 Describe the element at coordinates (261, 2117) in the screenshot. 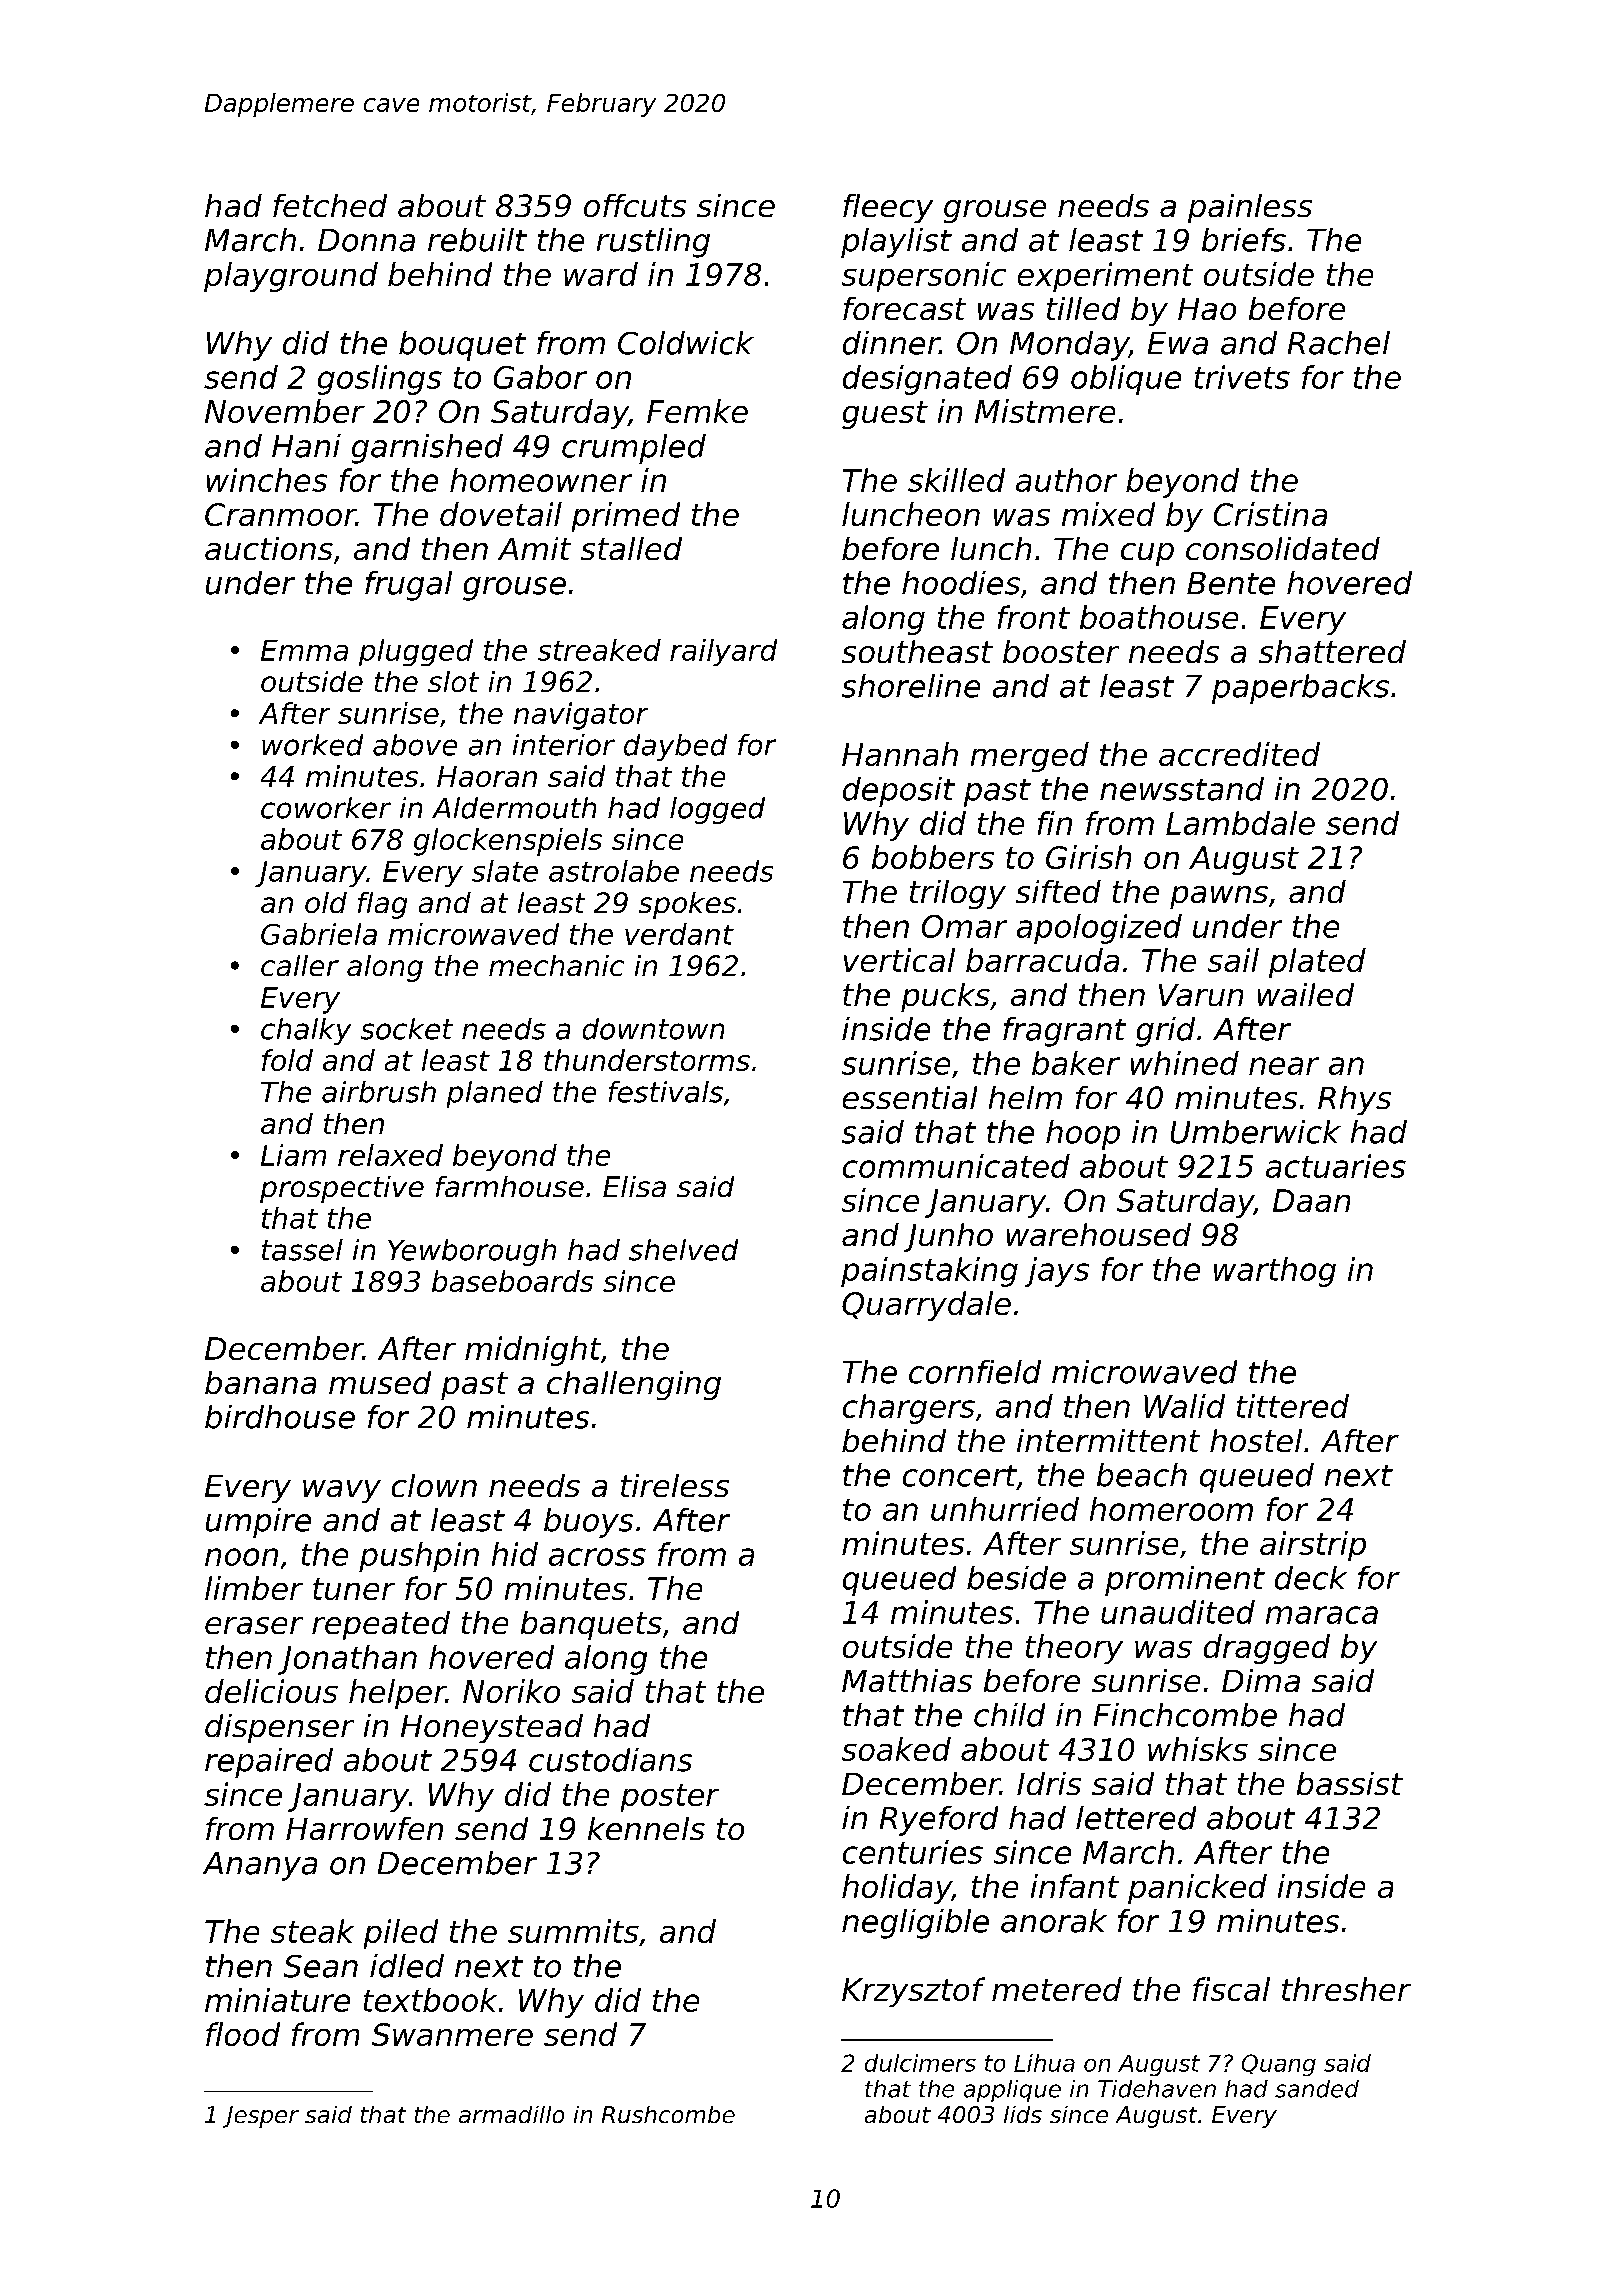

I see `Jesper` at that location.
